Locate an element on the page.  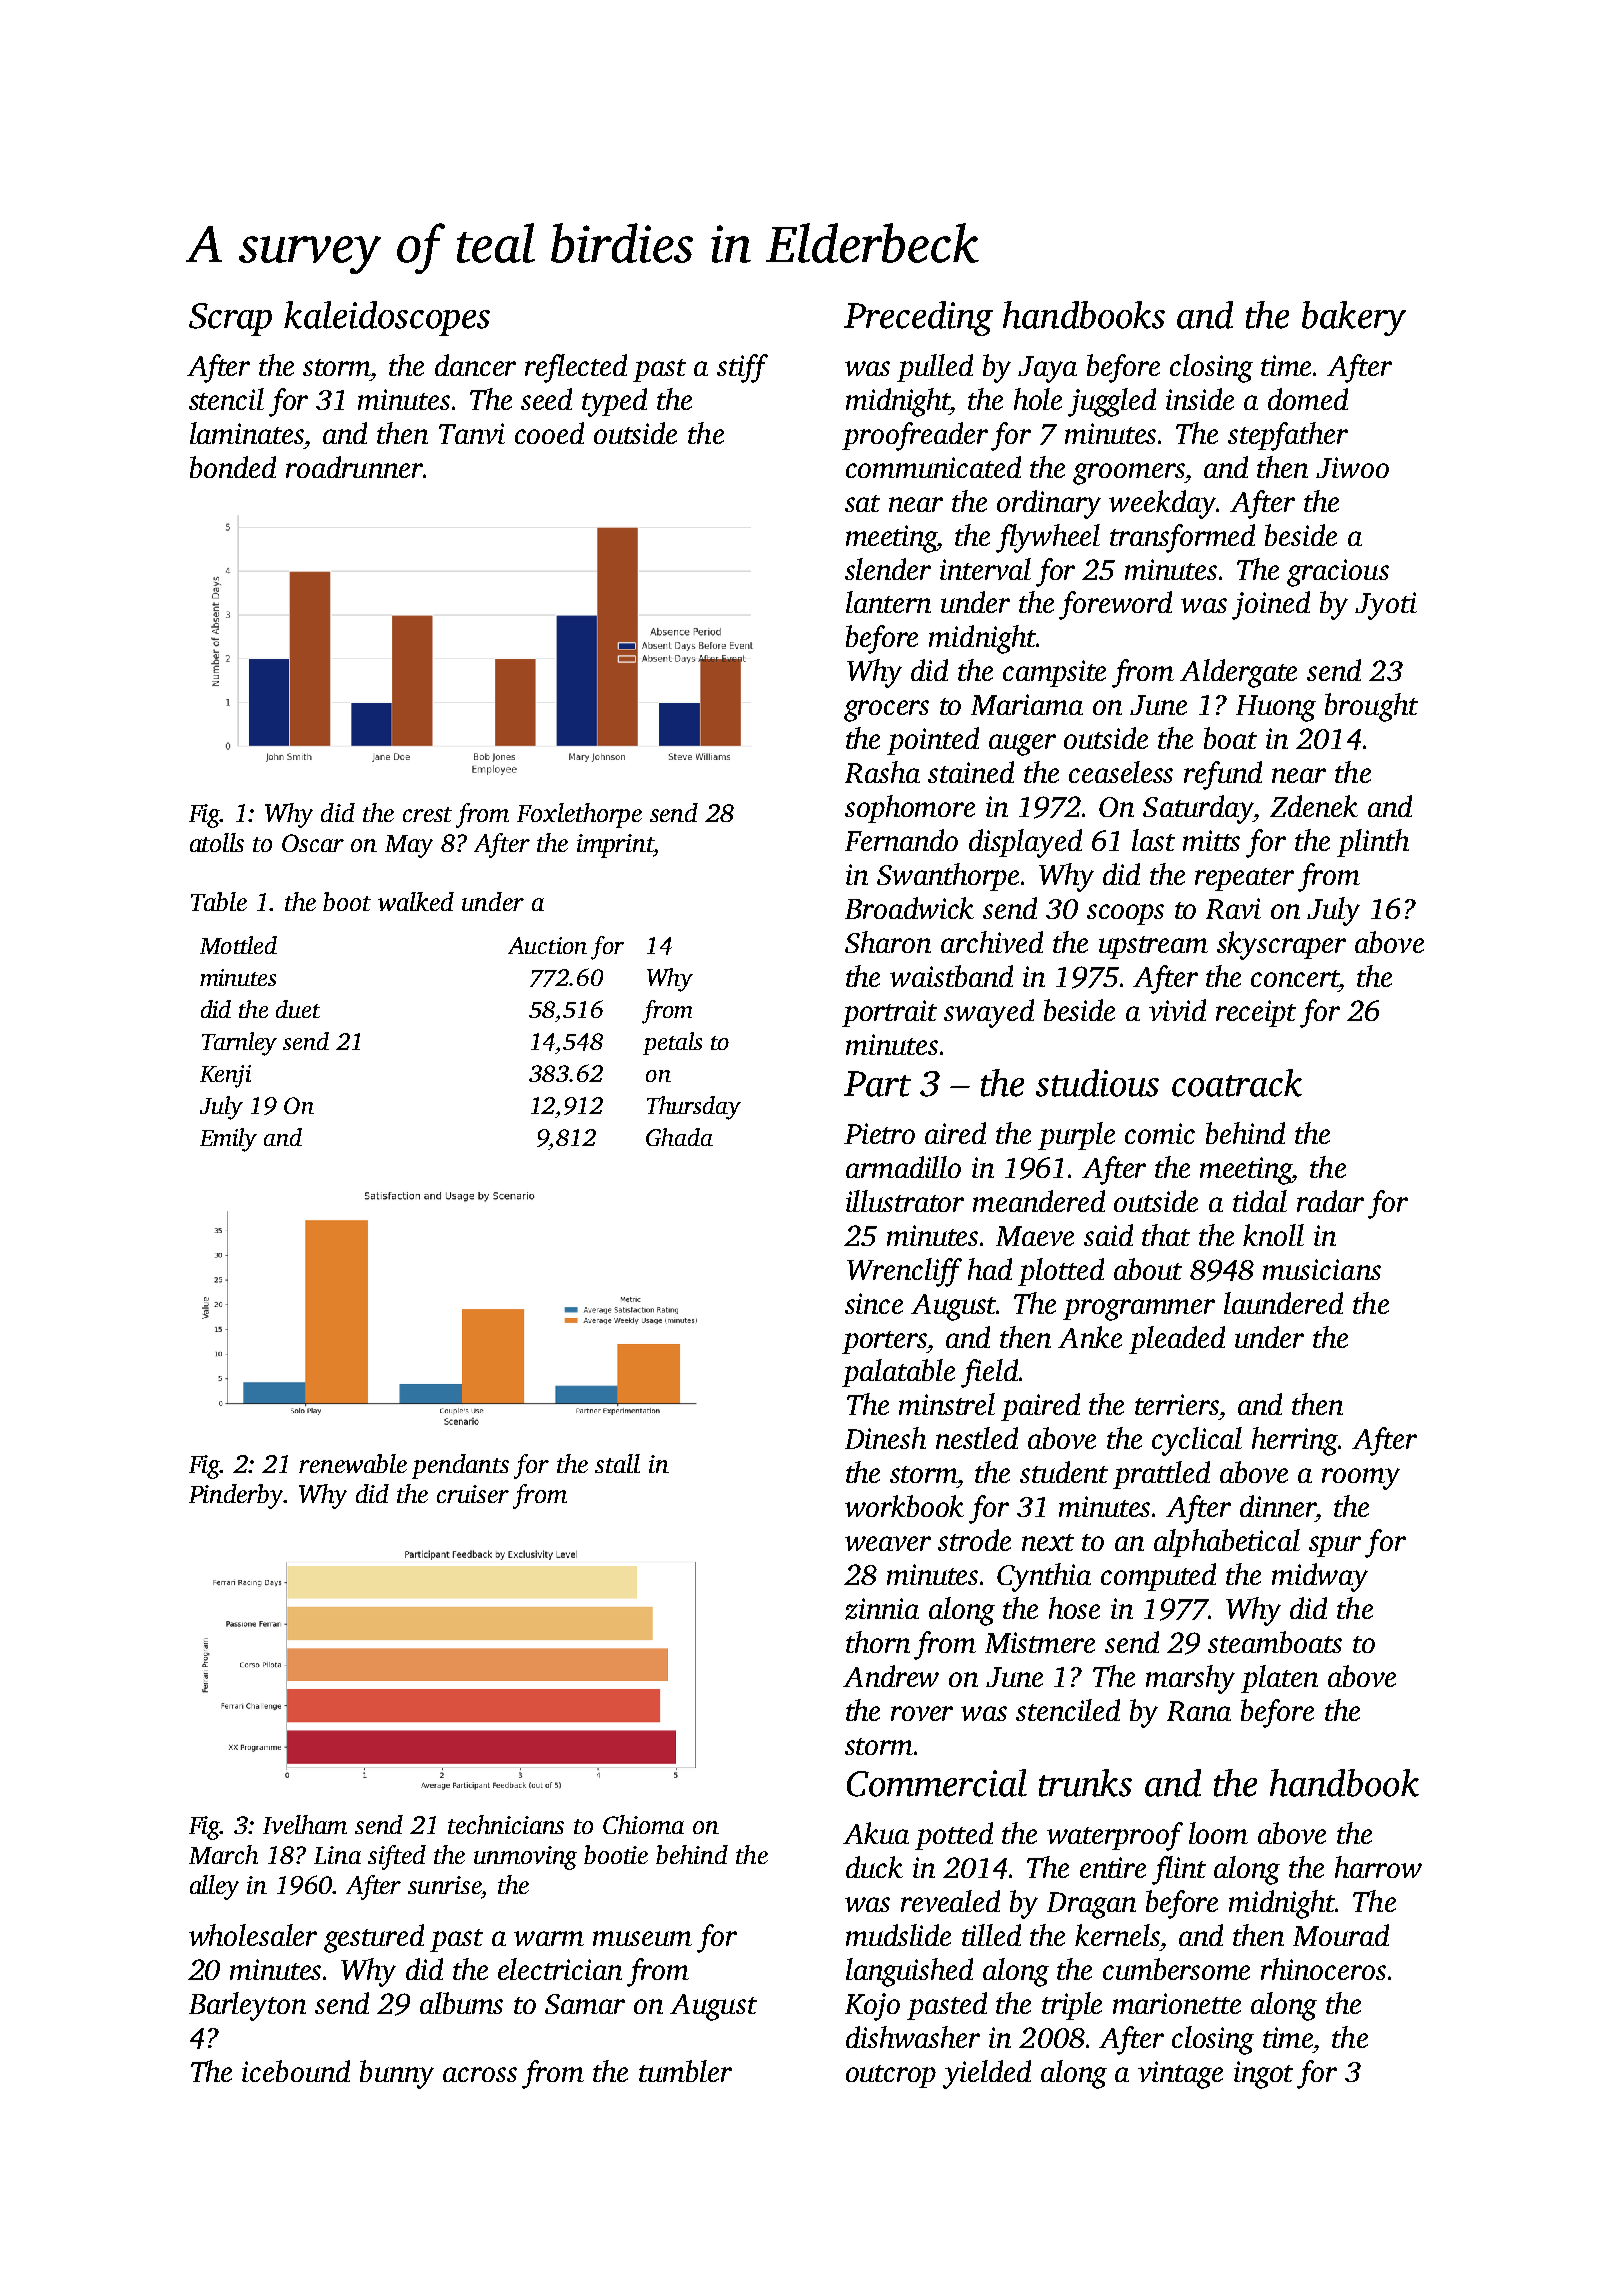
platen is located at coordinates (1279, 1679).
